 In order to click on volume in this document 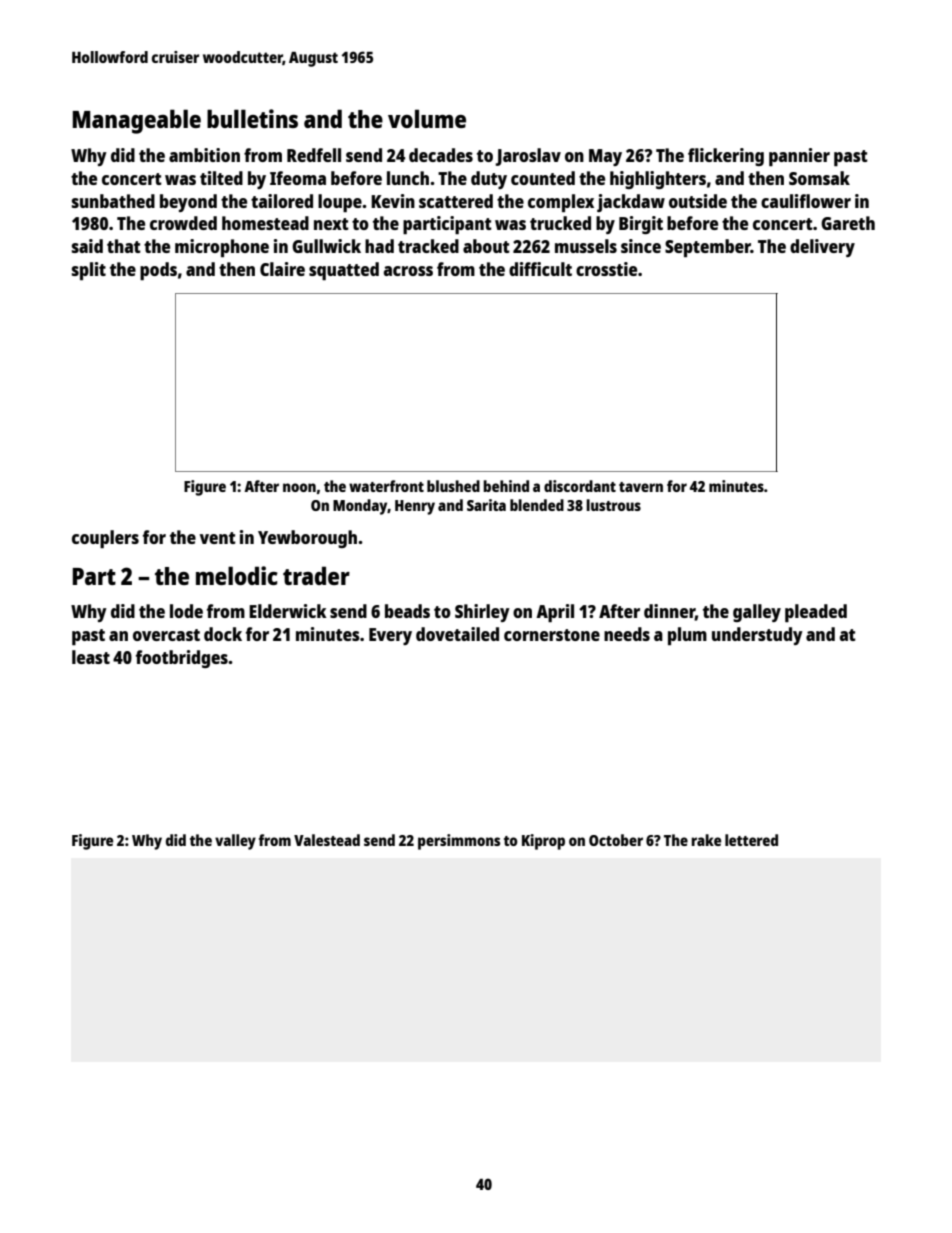, I will do `click(427, 118)`.
